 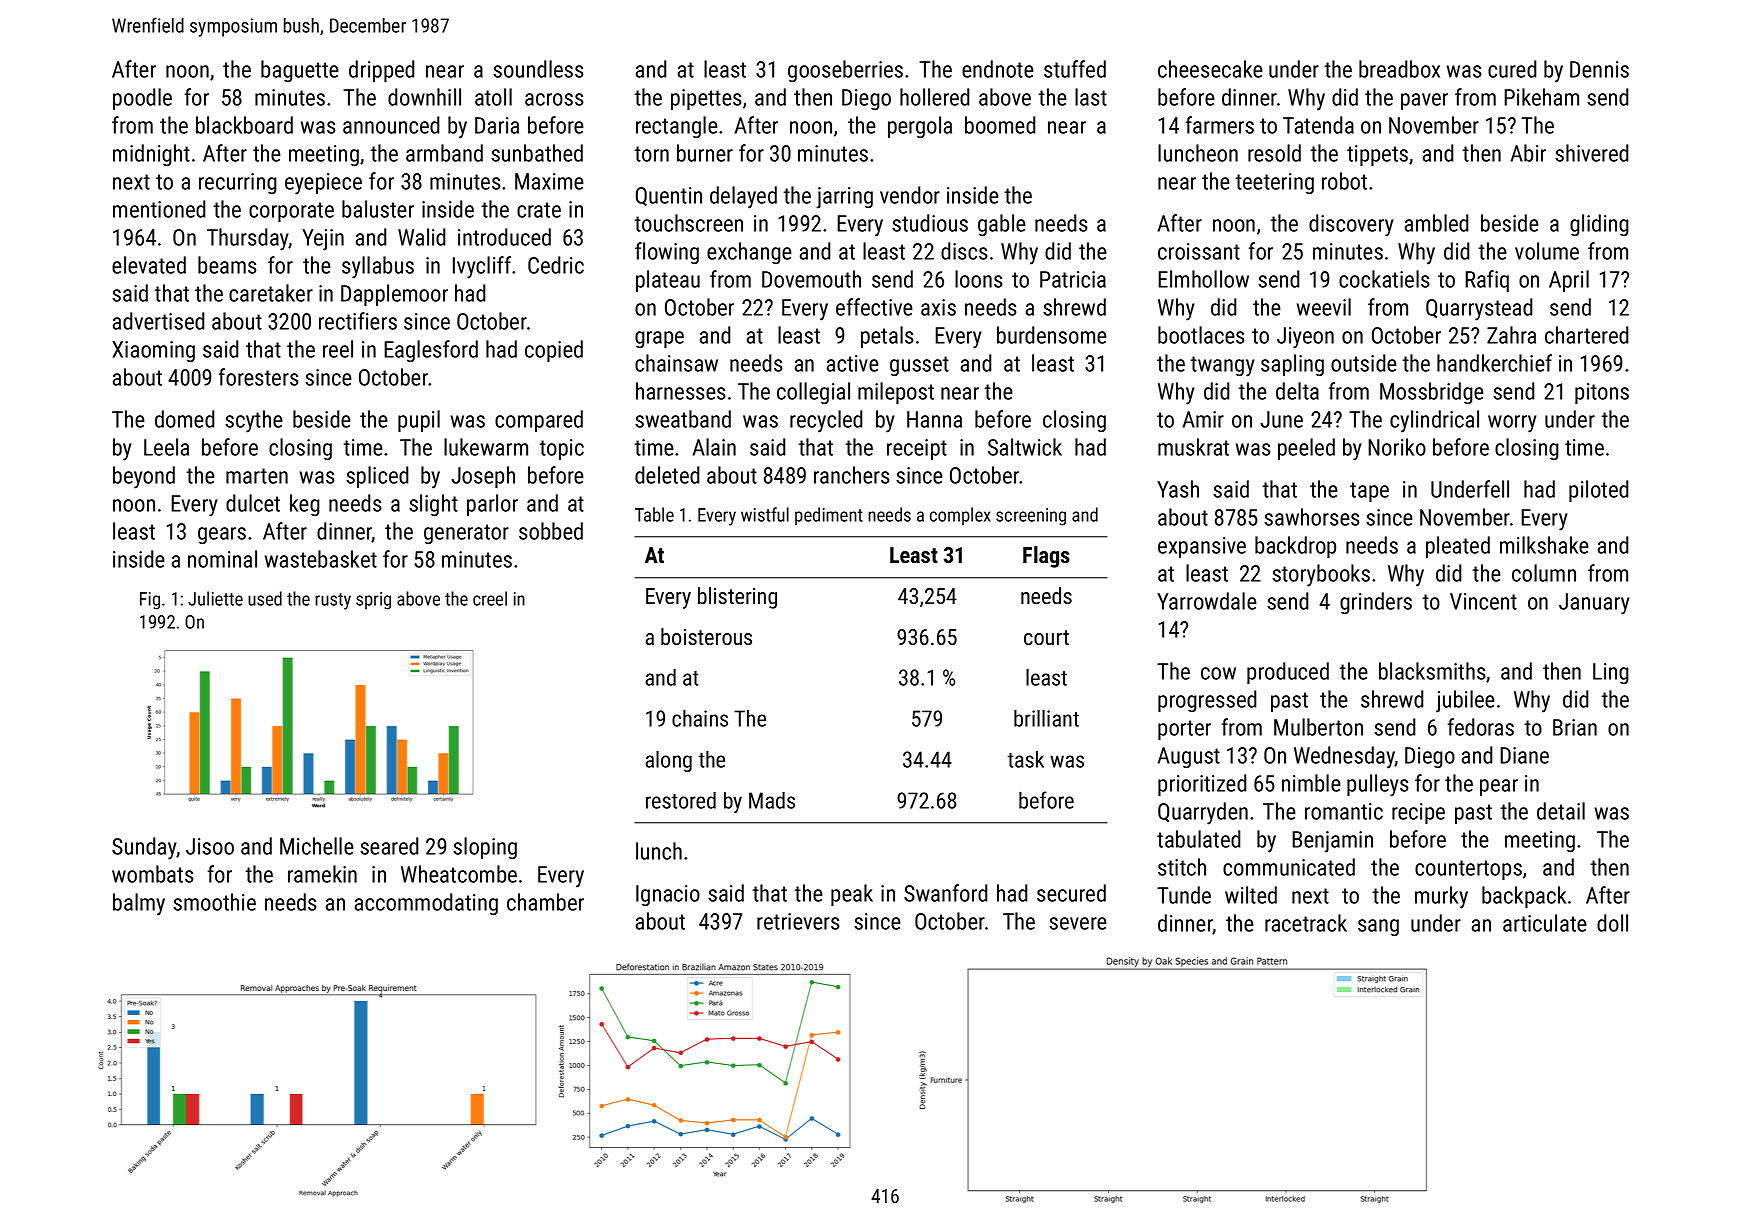 What do you see at coordinates (497, 125) in the document?
I see `Daria` at bounding box center [497, 125].
